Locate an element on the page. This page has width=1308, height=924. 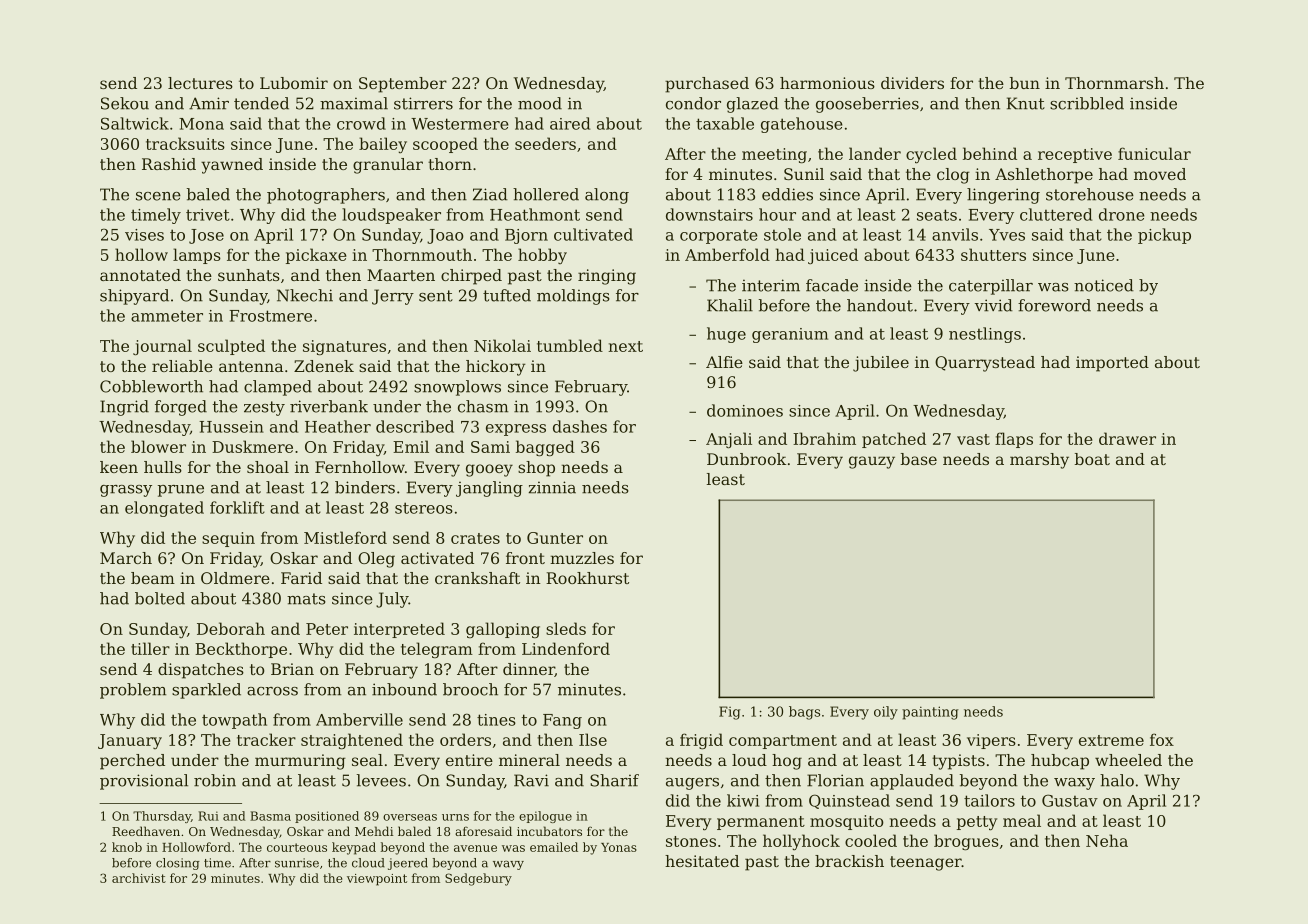
eddies is located at coordinates (787, 194).
